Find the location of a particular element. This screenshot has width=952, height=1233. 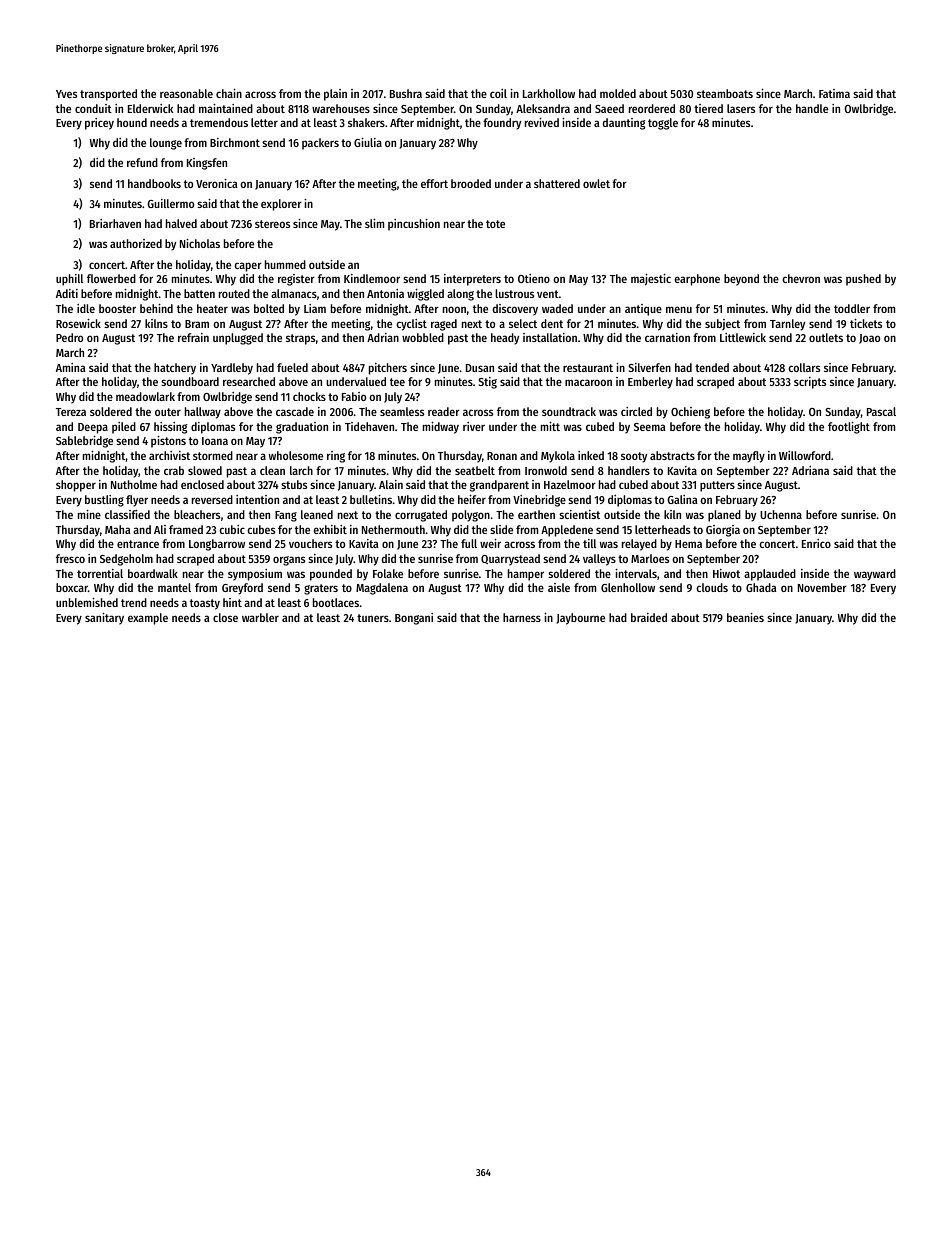

Ochieng is located at coordinates (690, 413).
